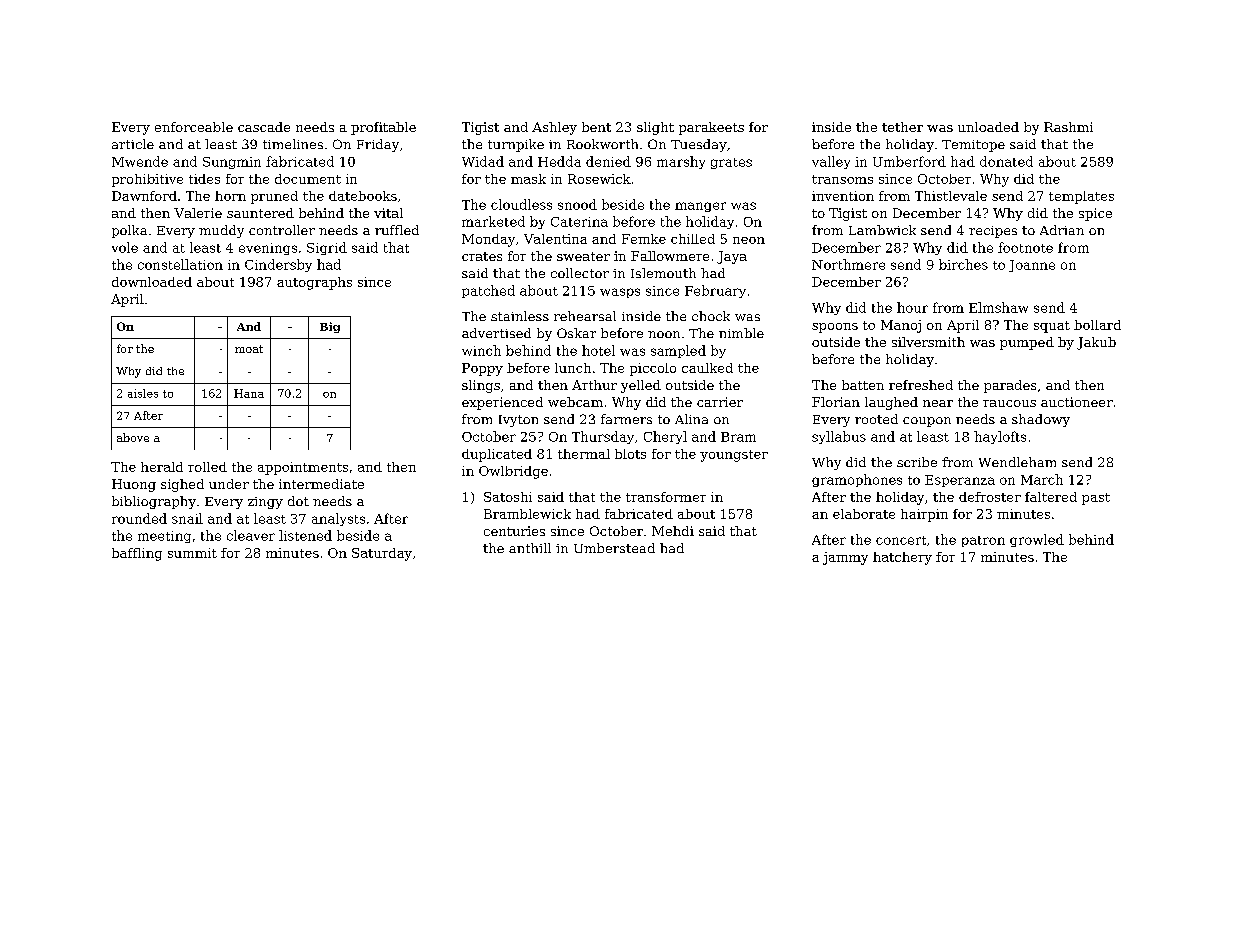 This page has width=1233, height=952. What do you see at coordinates (229, 484) in the page?
I see `under` at bounding box center [229, 484].
